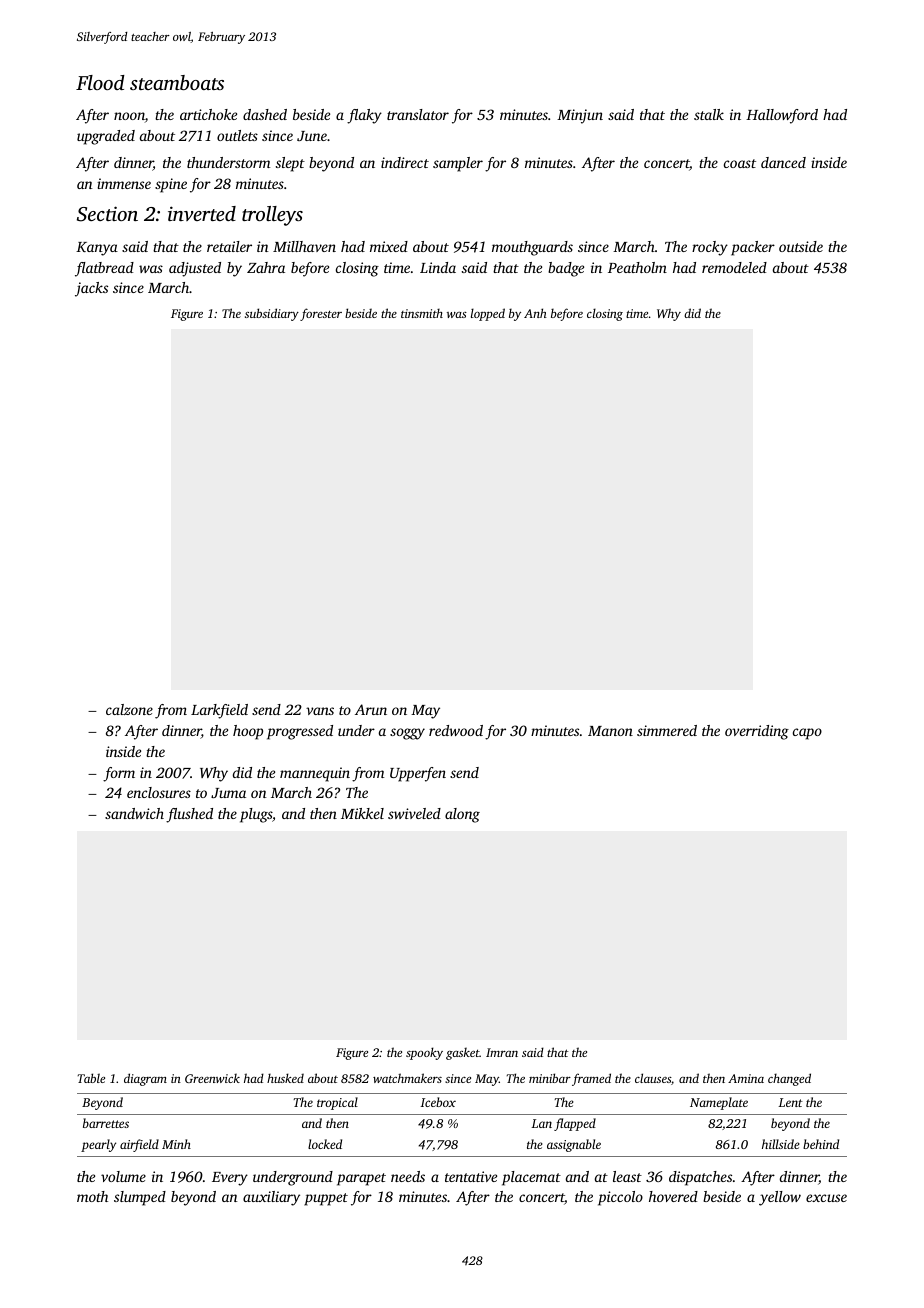 This document has width=924, height=1308. Describe the element at coordinates (550, 1078) in the document. I see `minibar` at that location.
